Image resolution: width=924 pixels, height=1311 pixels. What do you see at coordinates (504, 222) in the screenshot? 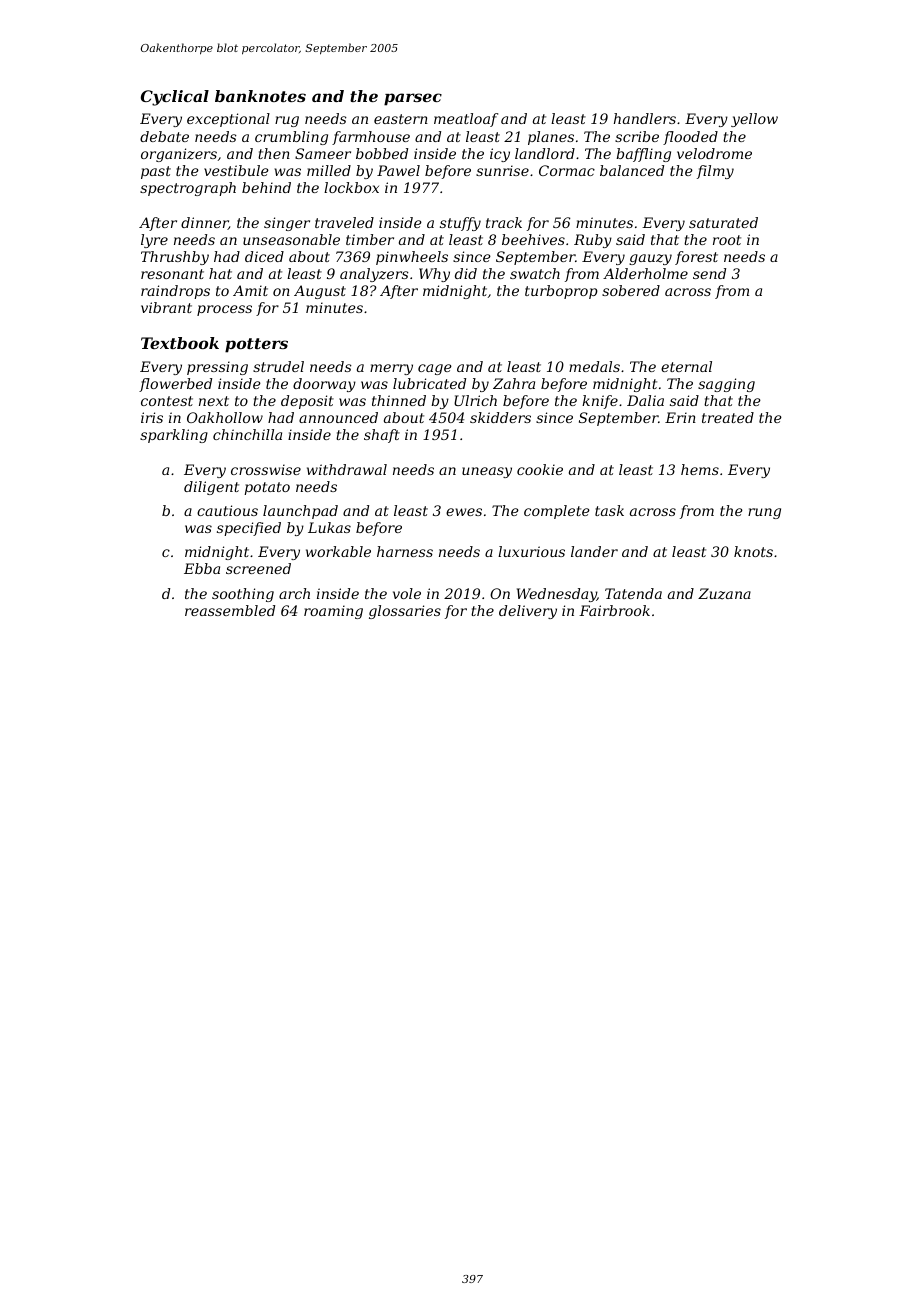
I see `track` at bounding box center [504, 222].
